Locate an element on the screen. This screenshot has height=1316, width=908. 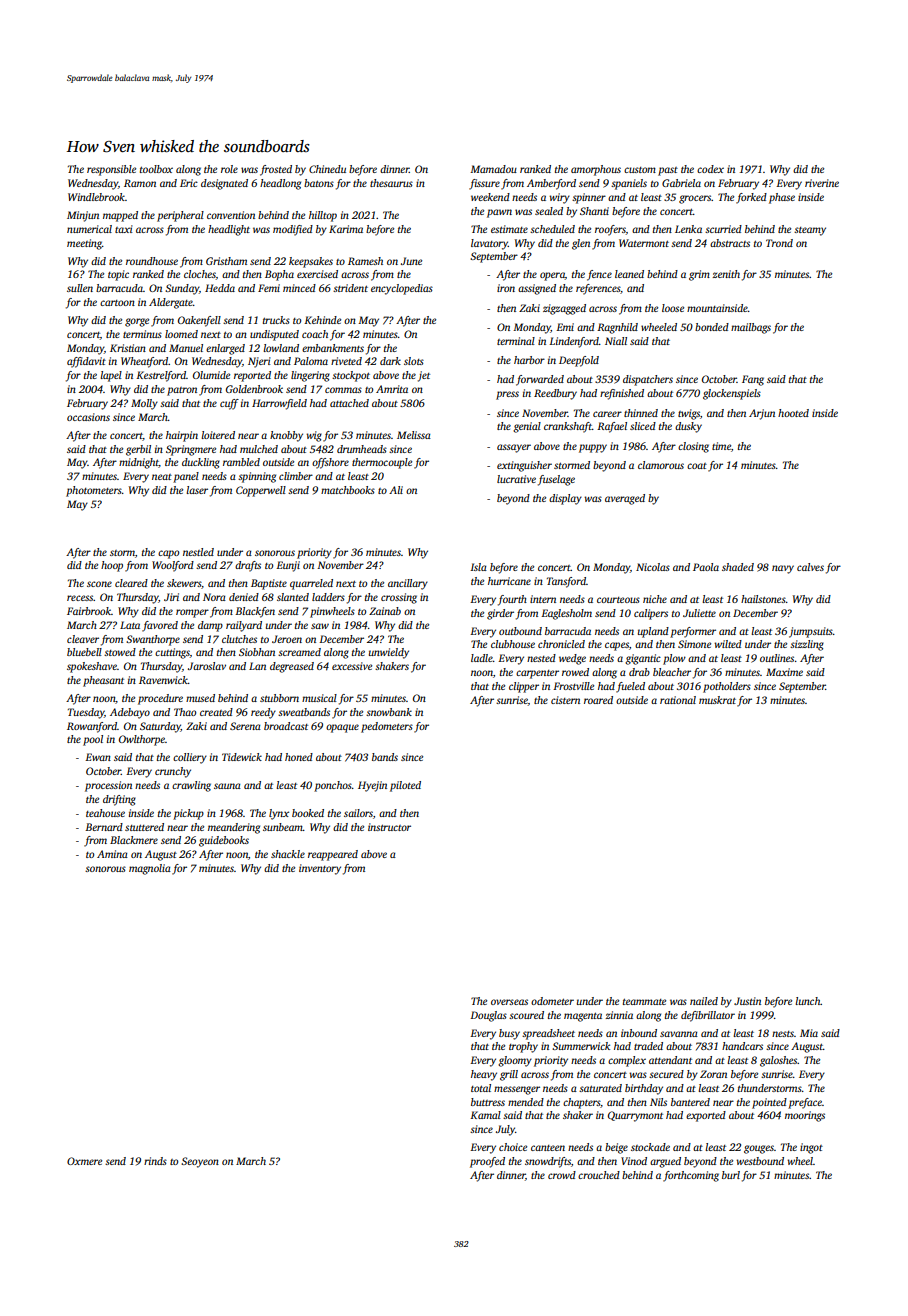
Seoyeon is located at coordinates (200, 1162).
